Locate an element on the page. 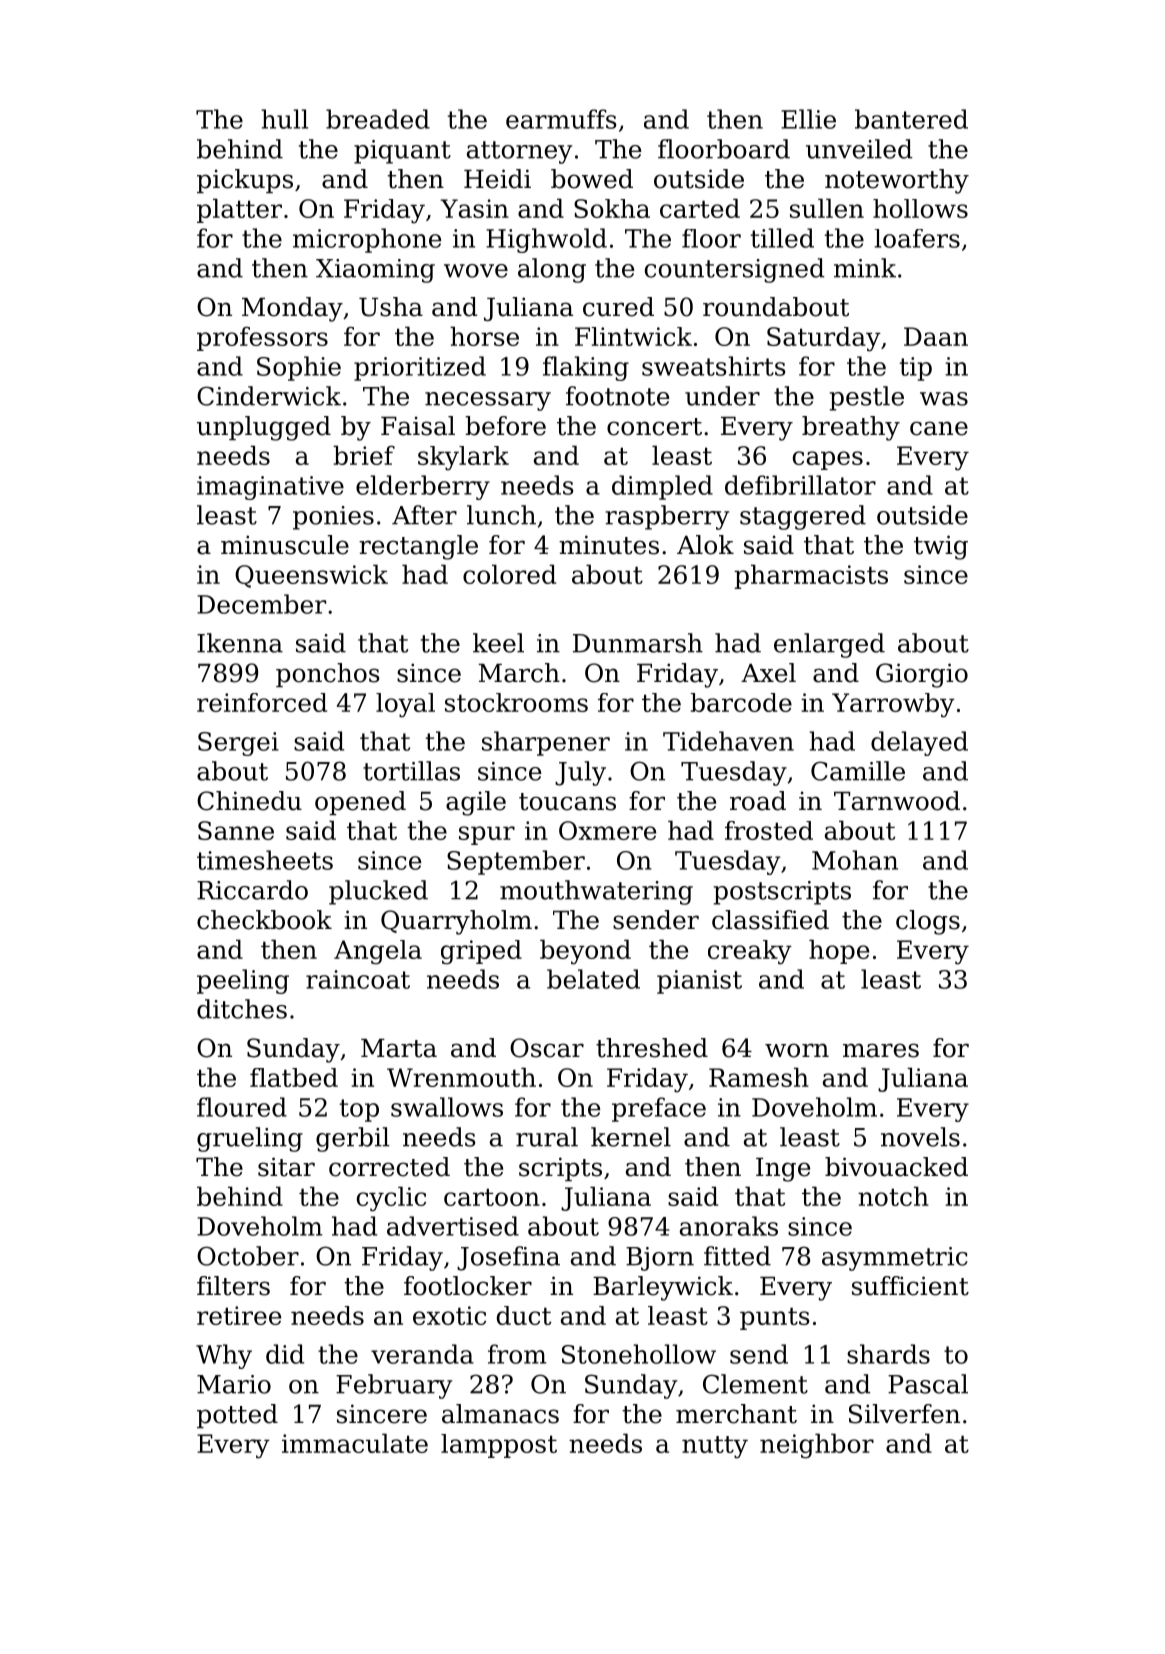  bantered is located at coordinates (911, 119).
